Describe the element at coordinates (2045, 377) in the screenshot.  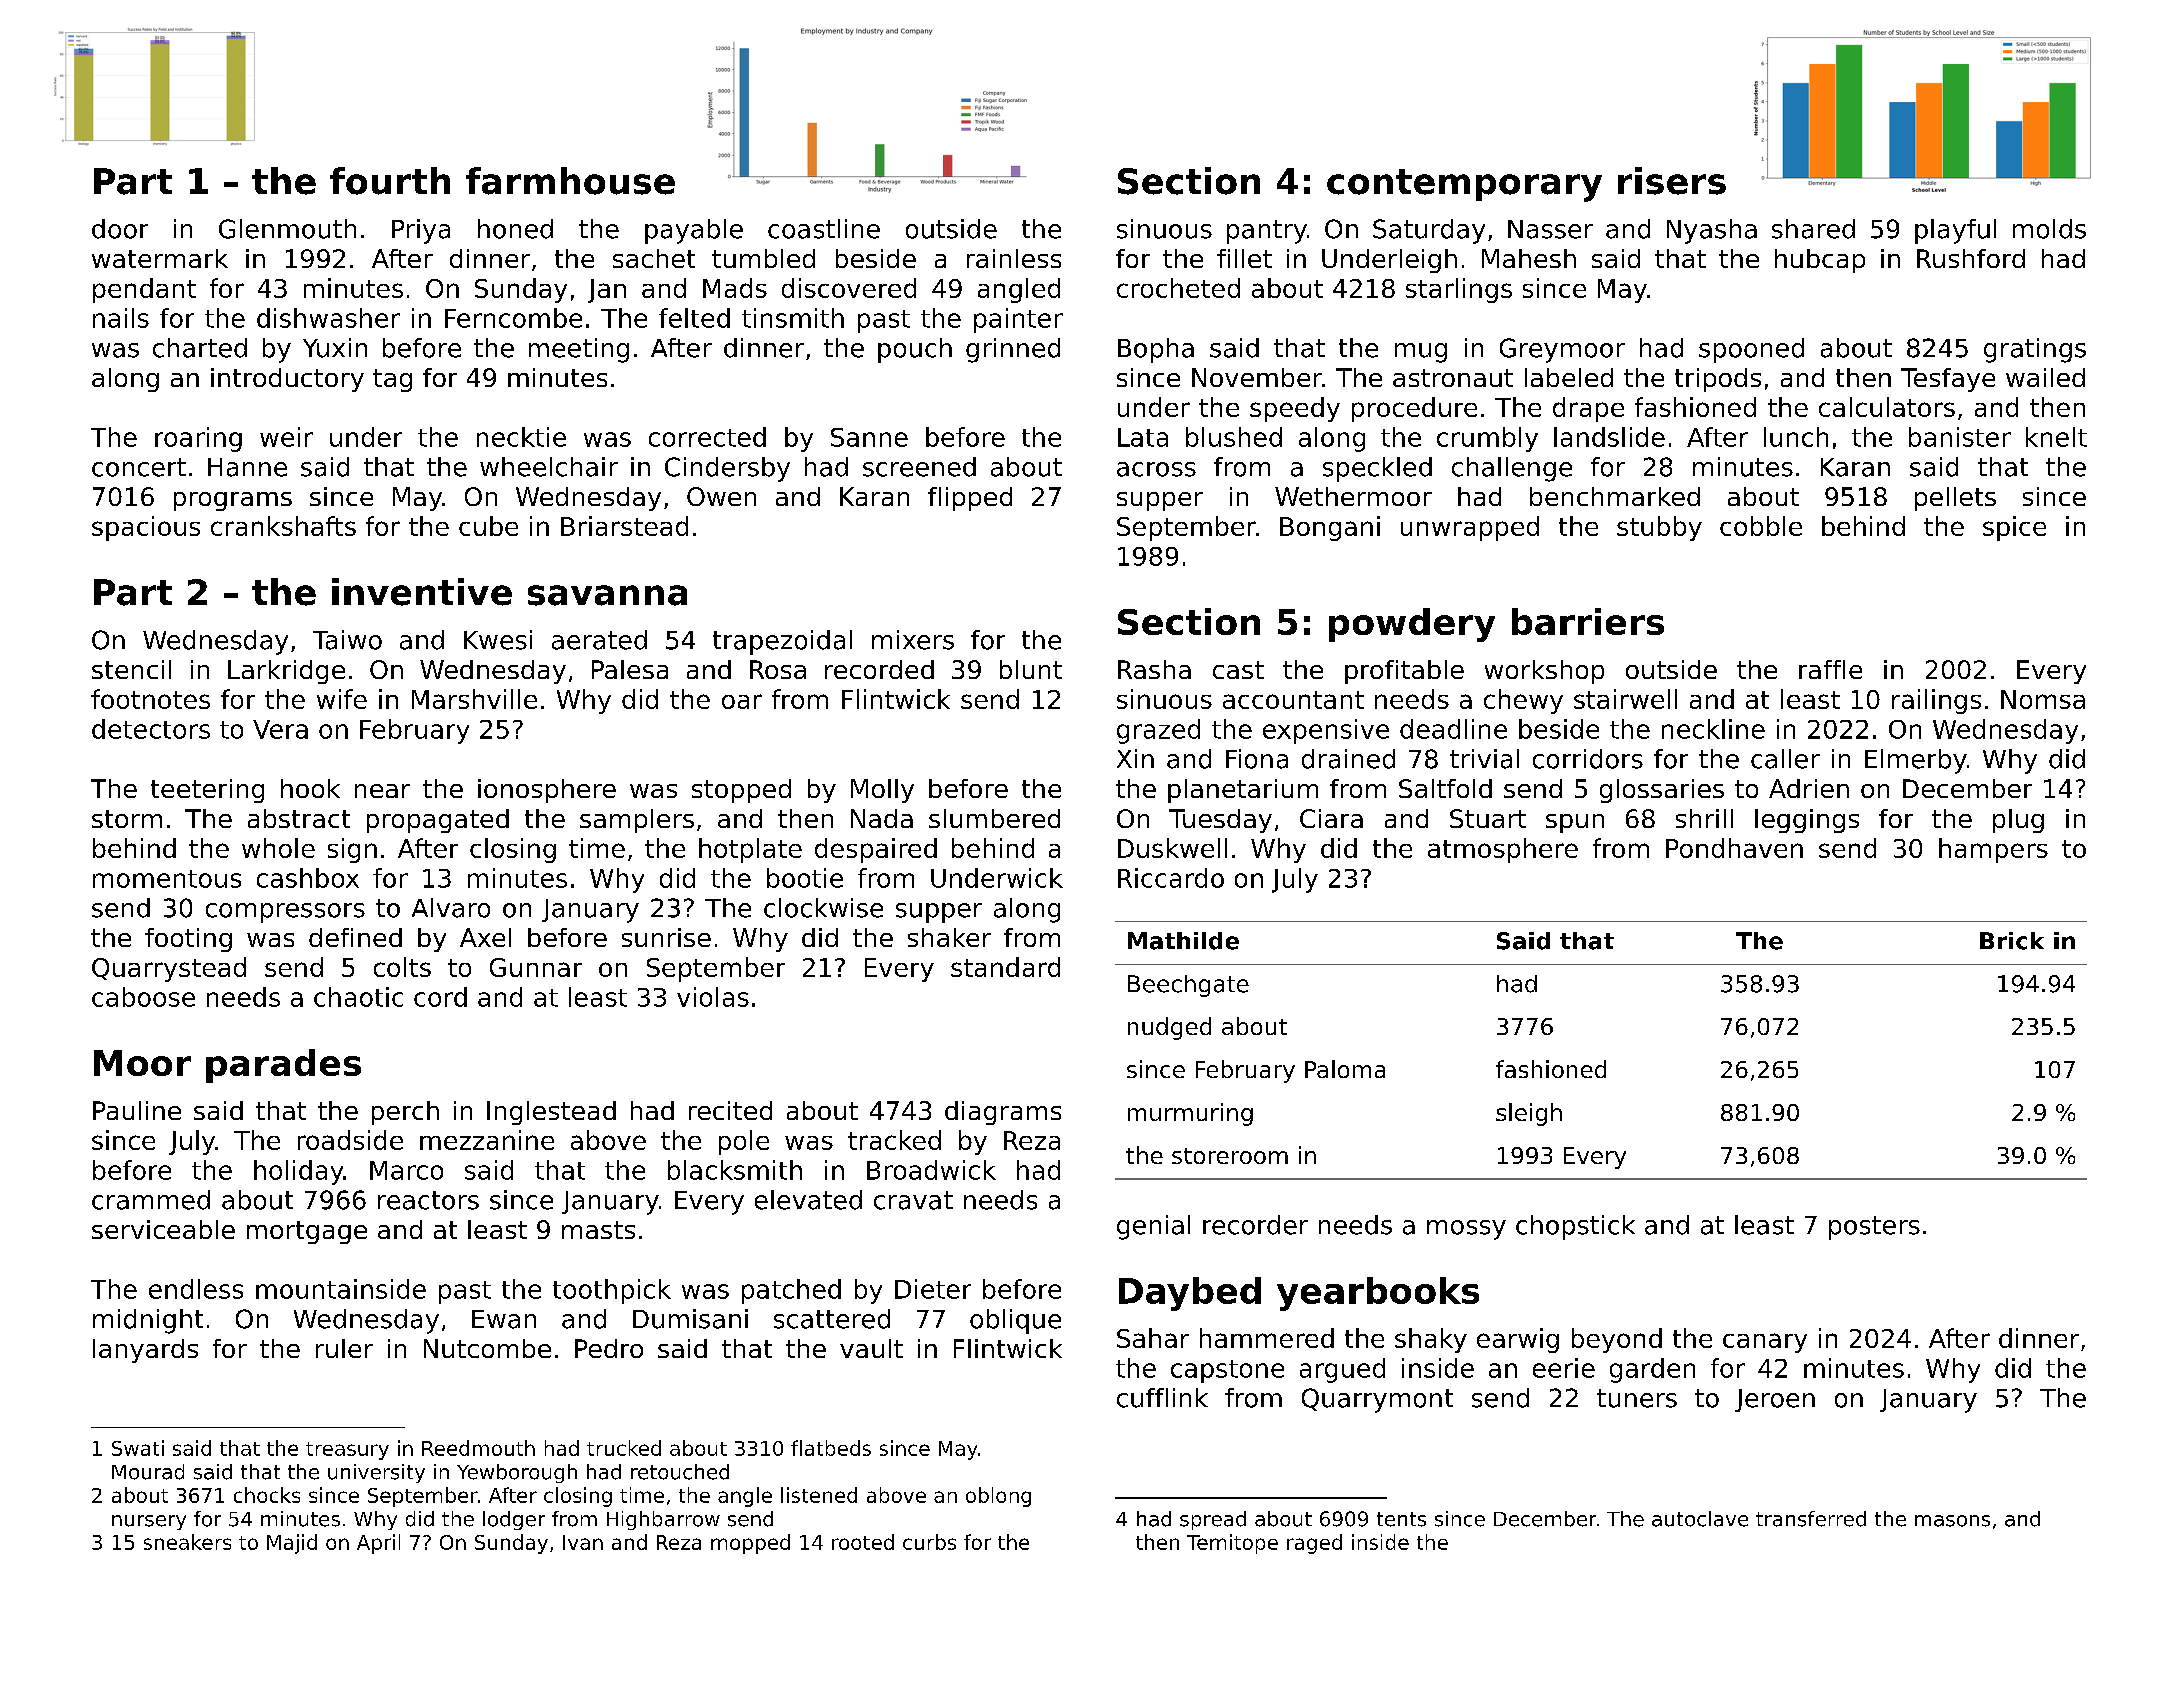
I see `wailed` at that location.
